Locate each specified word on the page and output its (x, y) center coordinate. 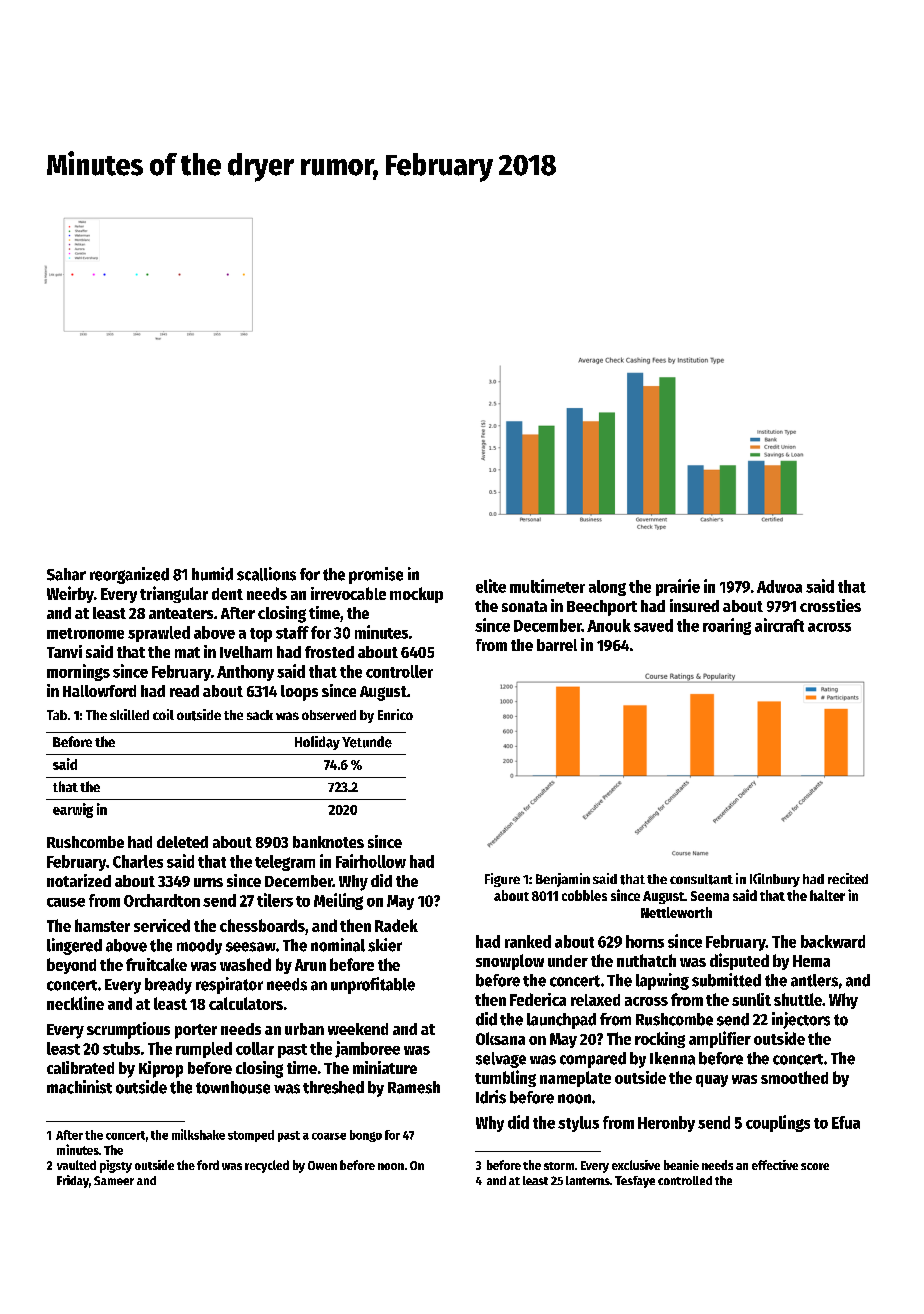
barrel (557, 645)
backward (833, 941)
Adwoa (779, 586)
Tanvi (64, 651)
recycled (267, 1166)
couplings (778, 1123)
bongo (366, 1136)
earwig (73, 810)
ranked (528, 941)
